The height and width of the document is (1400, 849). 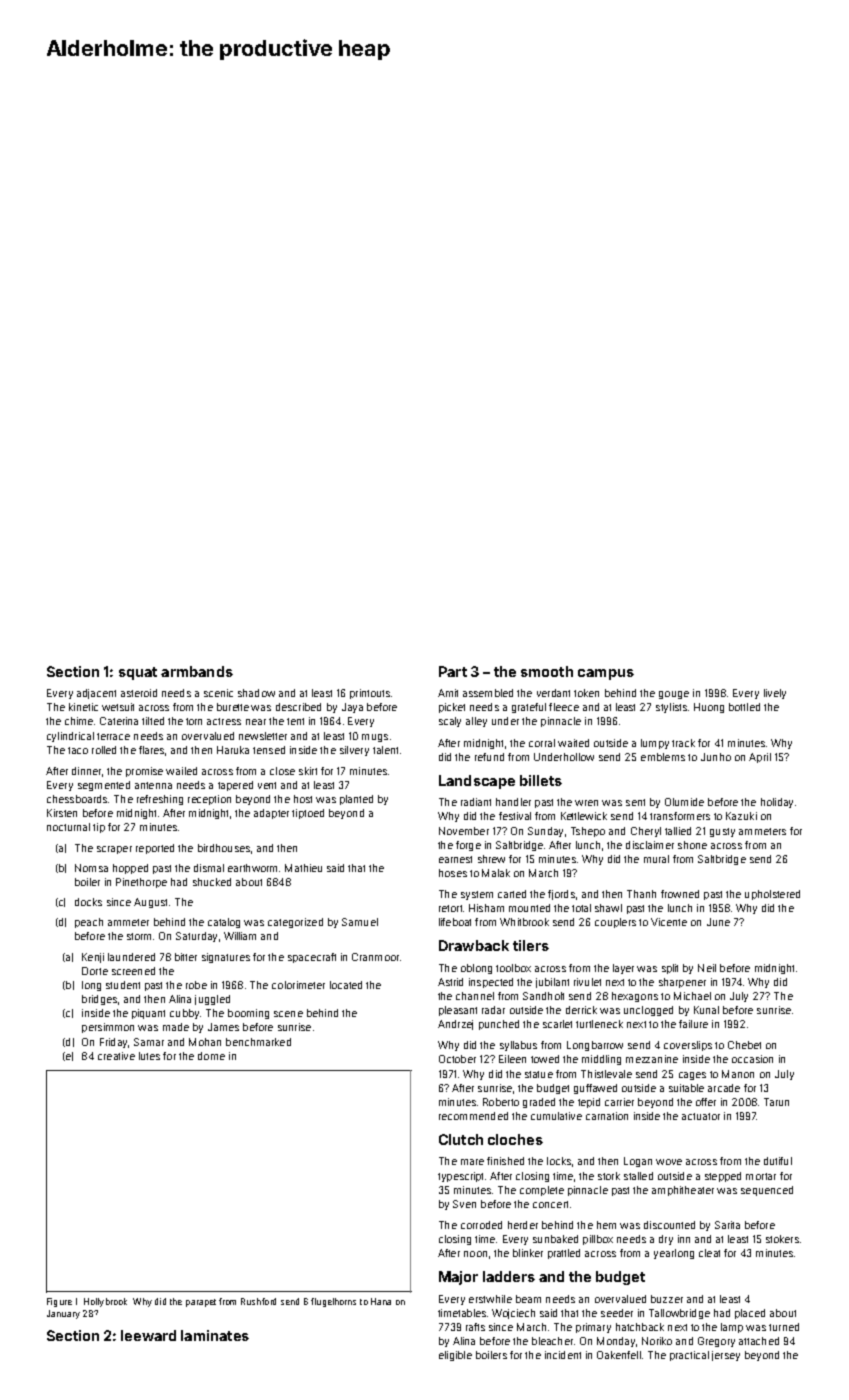 I want to click on statue, so click(x=539, y=1074).
